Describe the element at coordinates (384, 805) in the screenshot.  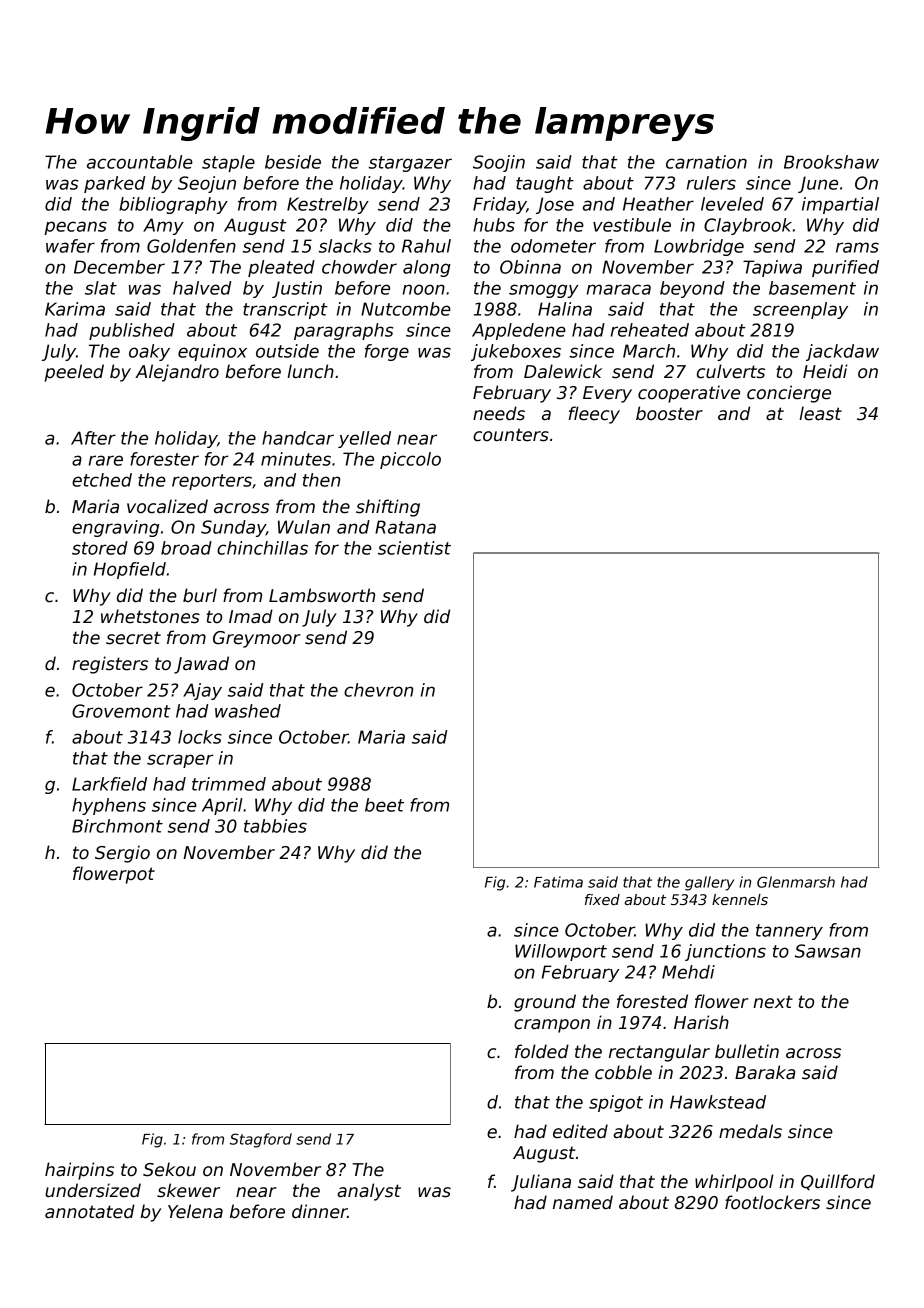
I see `beet` at that location.
